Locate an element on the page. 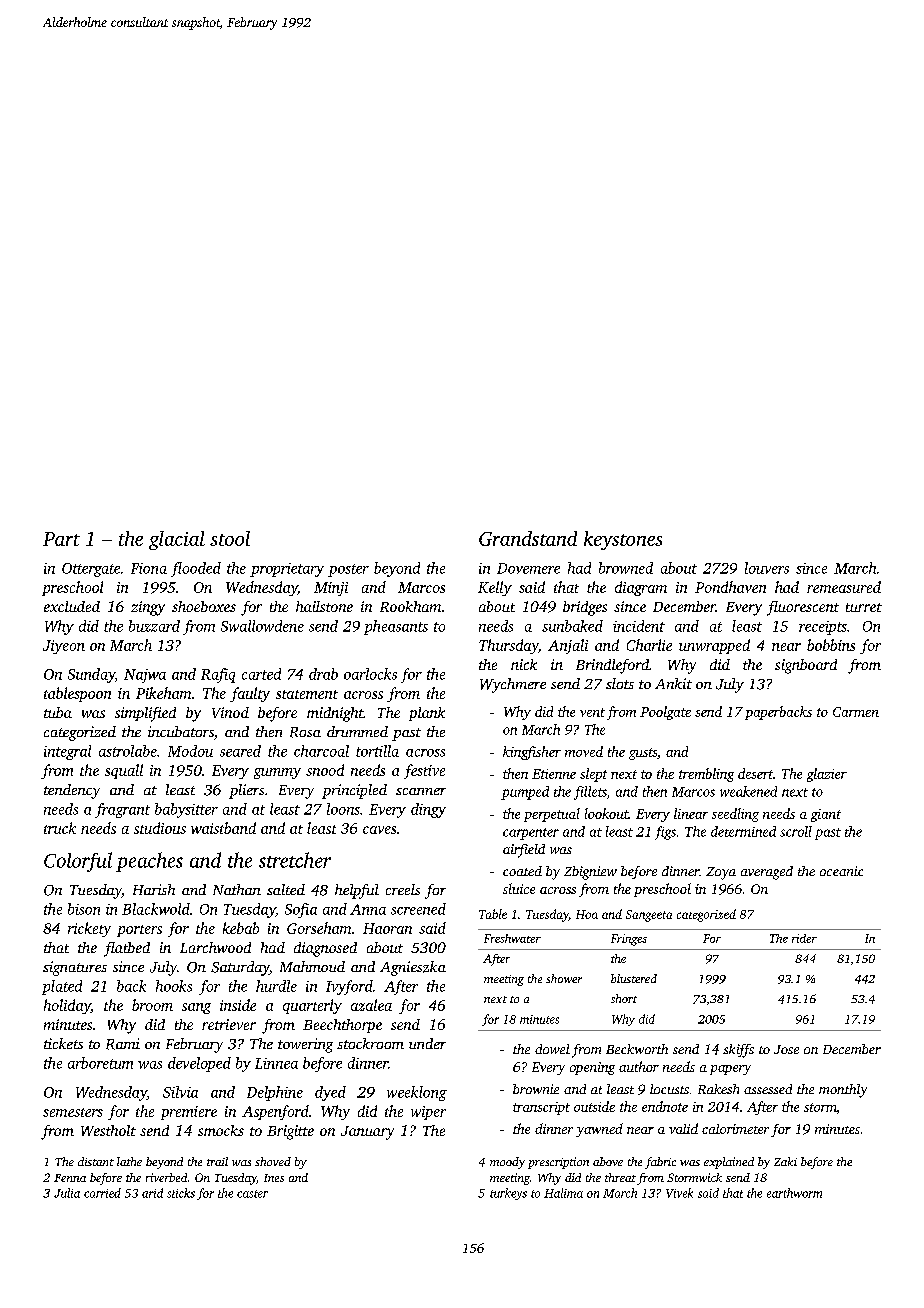  creels is located at coordinates (403, 889).
